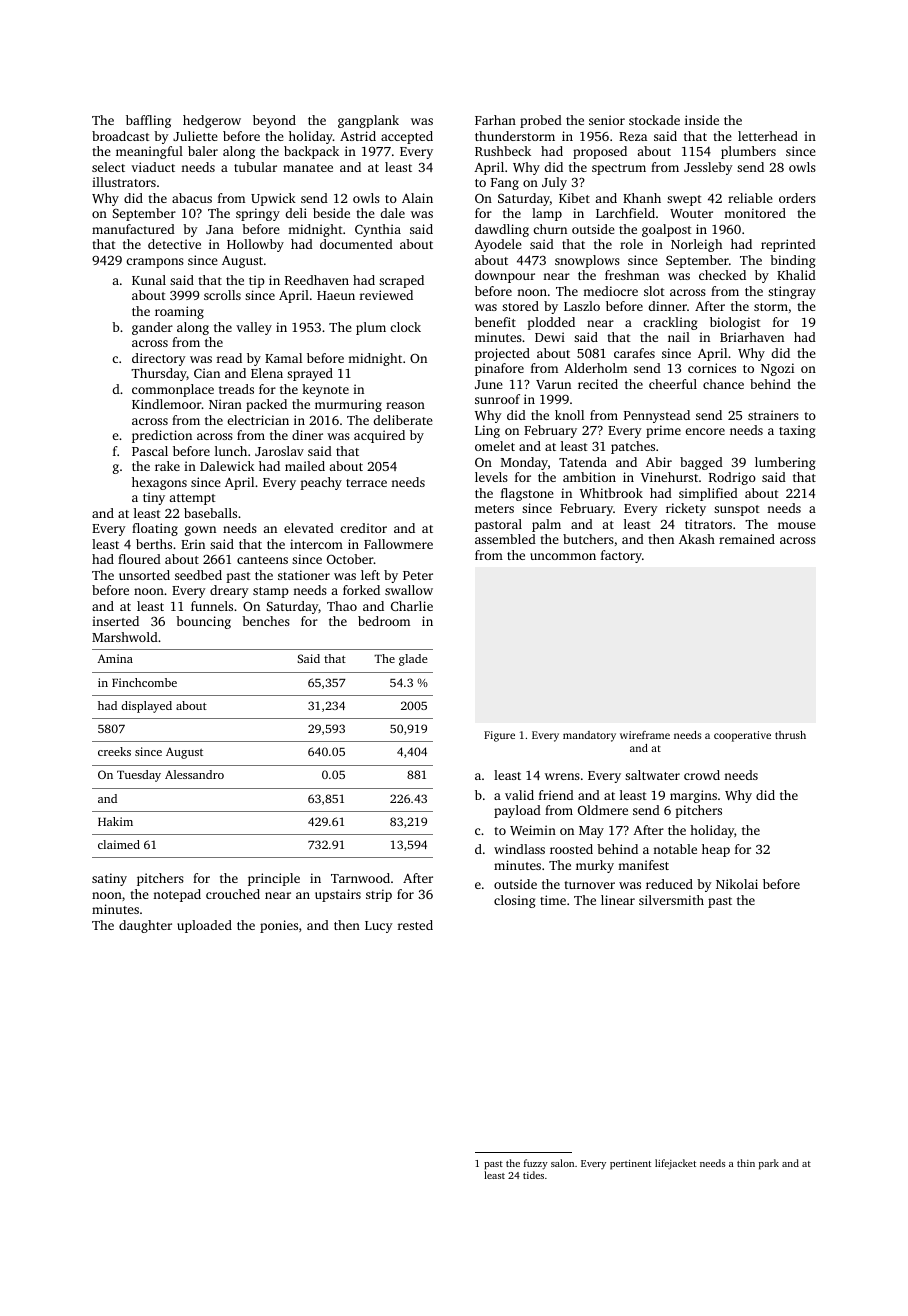  I want to click on Reza, so click(633, 136).
